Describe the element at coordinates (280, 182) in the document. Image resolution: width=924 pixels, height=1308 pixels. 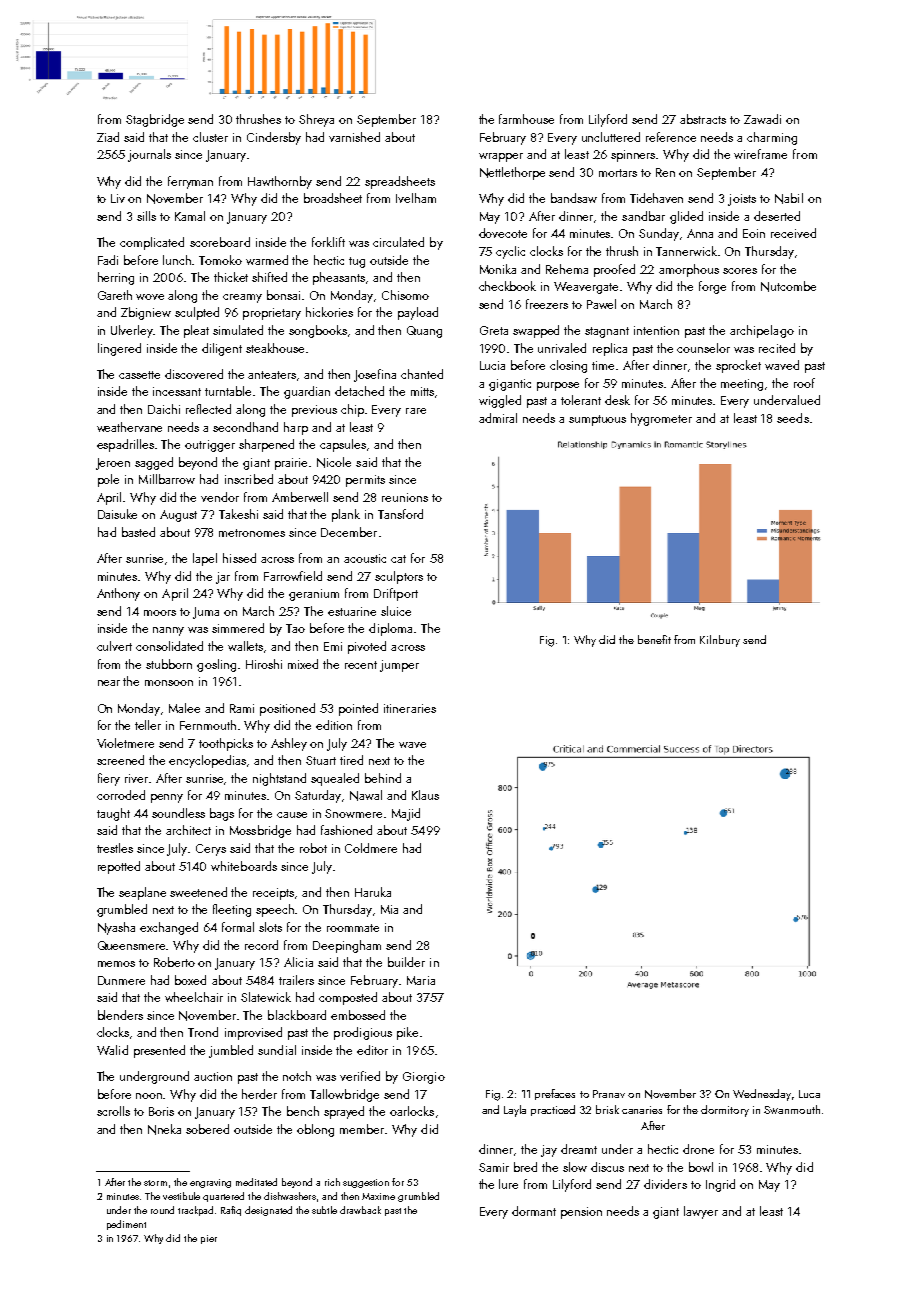
I see `Hawthornby` at that location.
